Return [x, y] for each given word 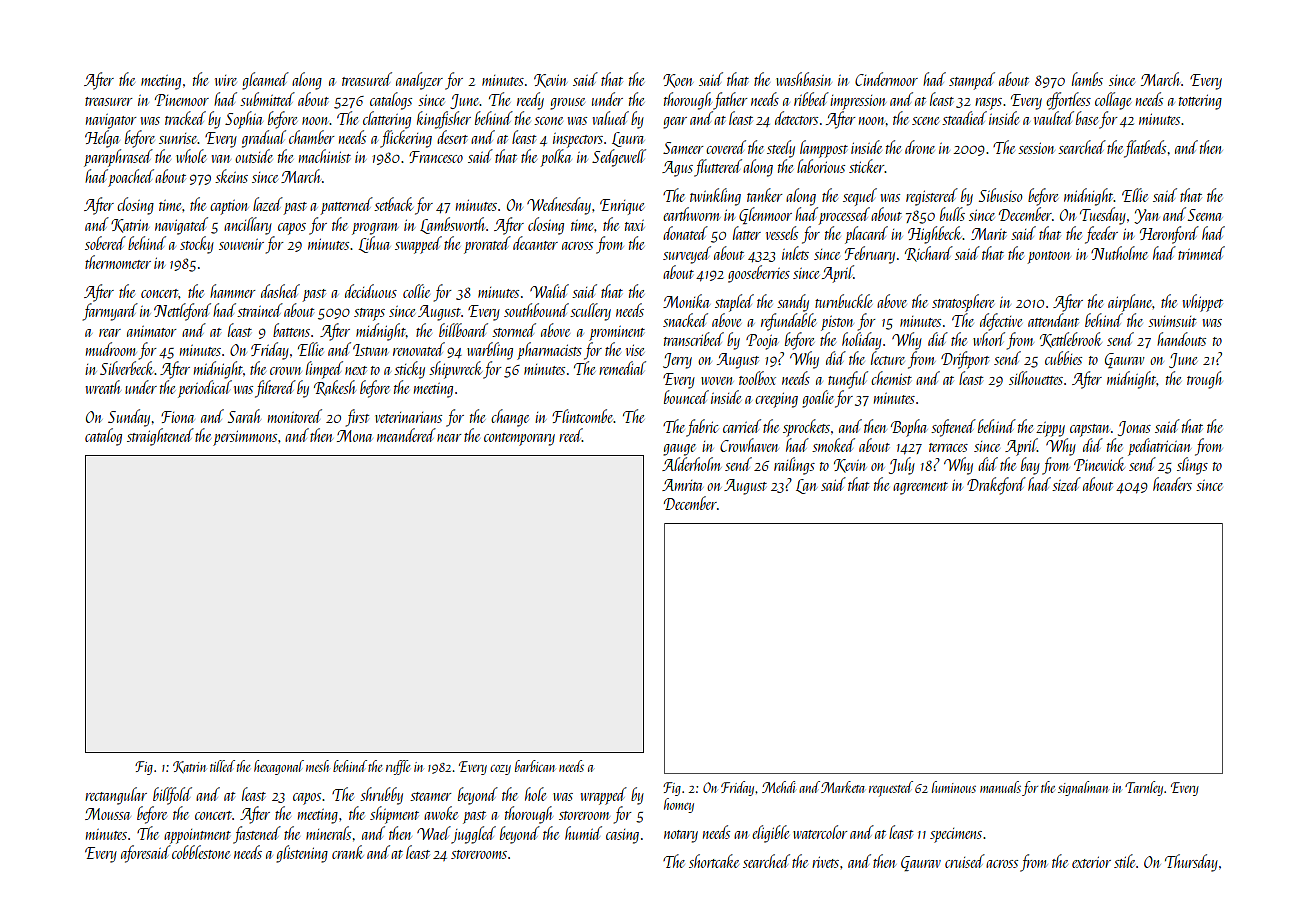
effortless [1068, 101]
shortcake [714, 861]
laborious [821, 166]
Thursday [1191, 863]
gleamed [265, 81]
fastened [257, 835]
